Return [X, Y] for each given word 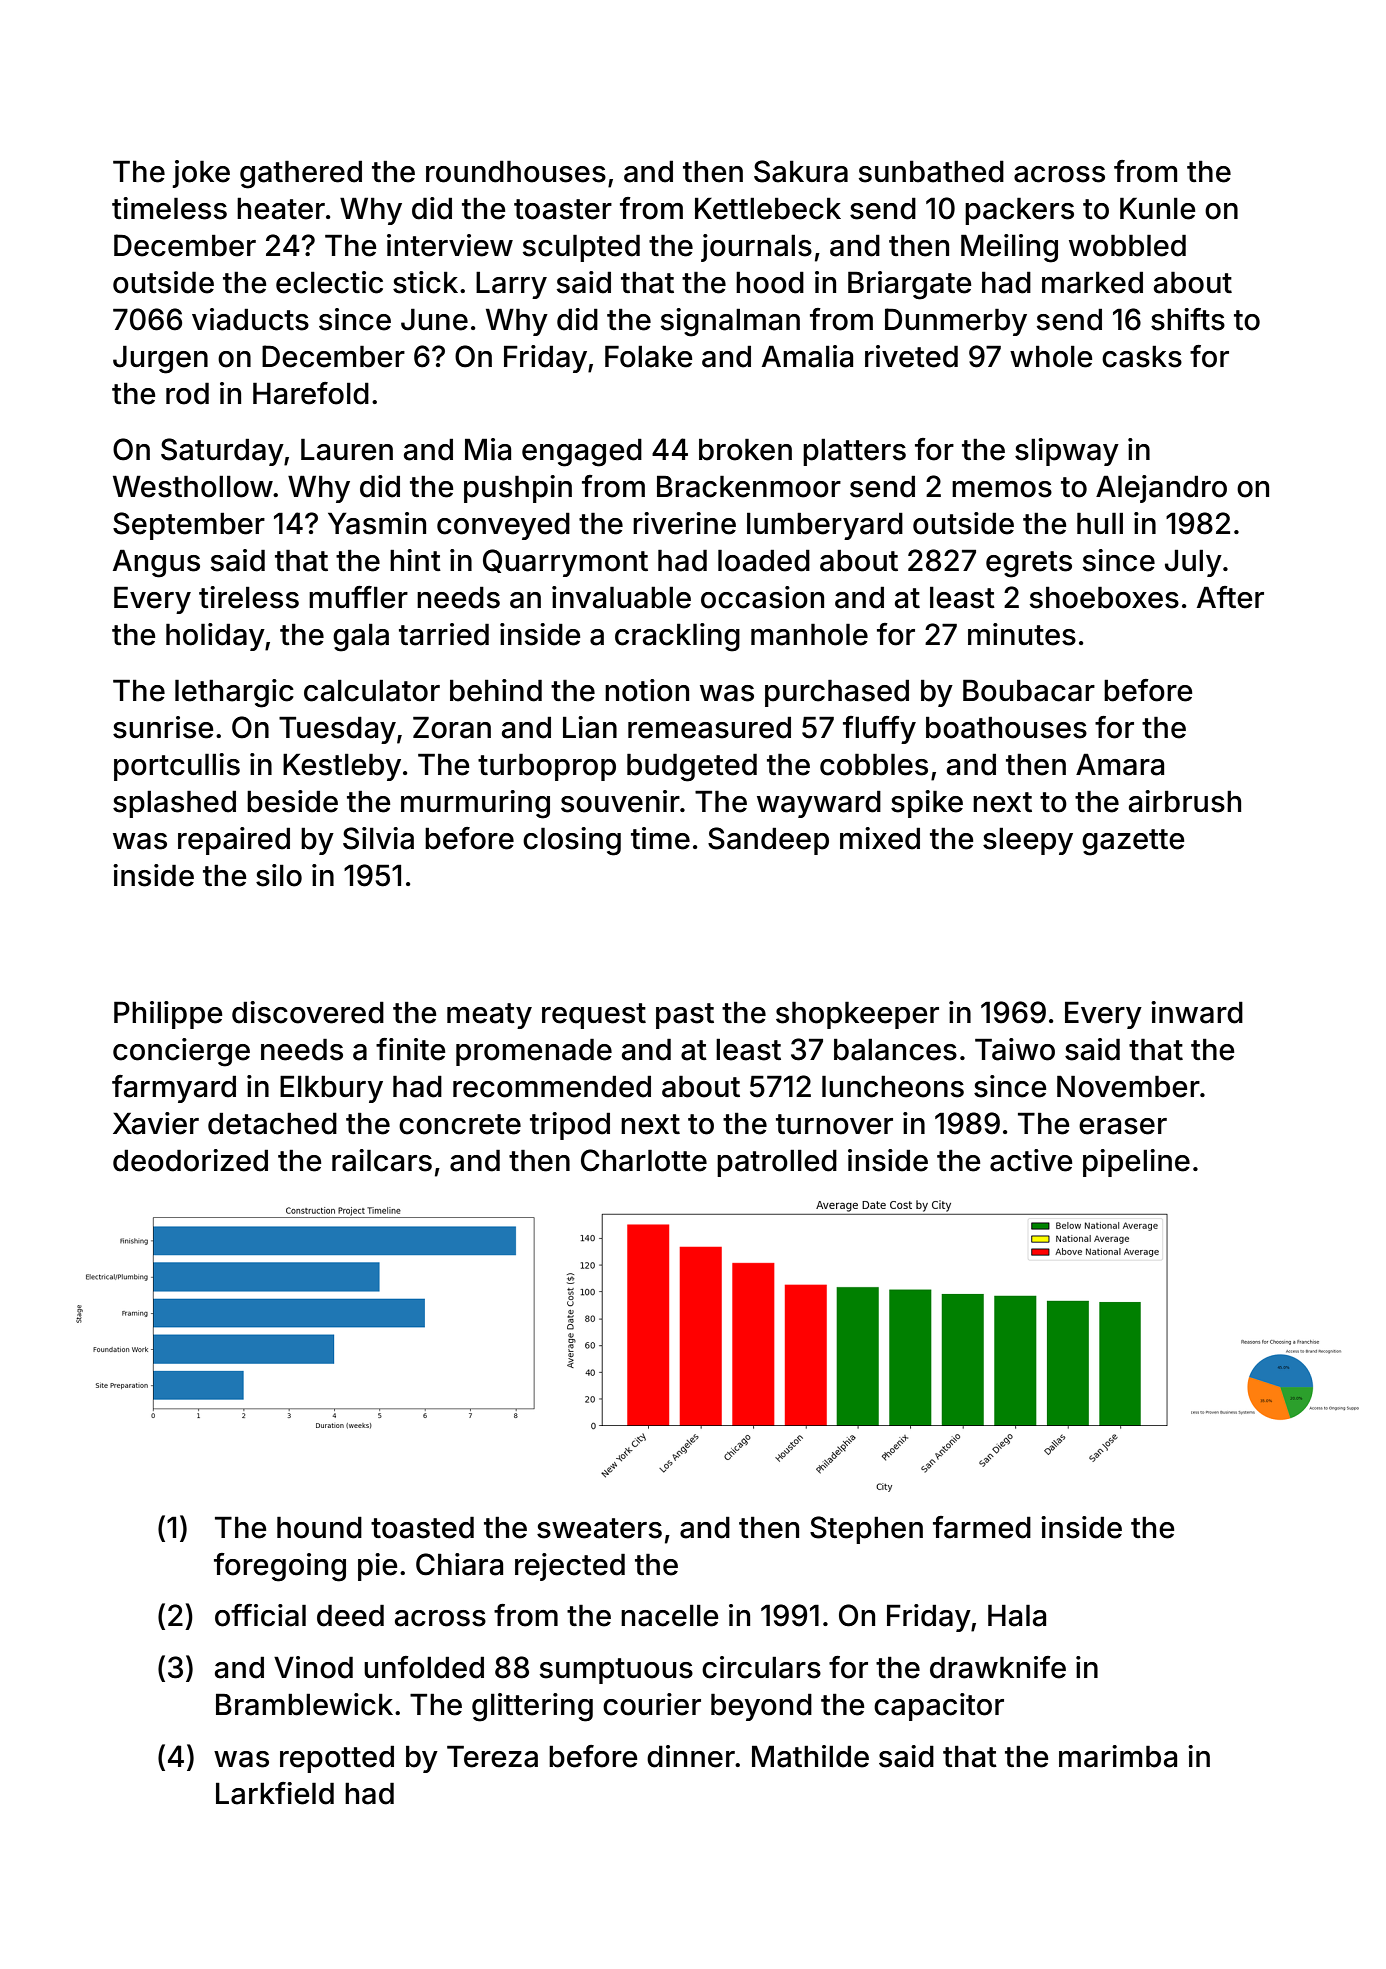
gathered [301, 174]
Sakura [801, 171]
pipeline [1136, 1163]
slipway [1067, 452]
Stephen [866, 1530]
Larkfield [275, 1793]
